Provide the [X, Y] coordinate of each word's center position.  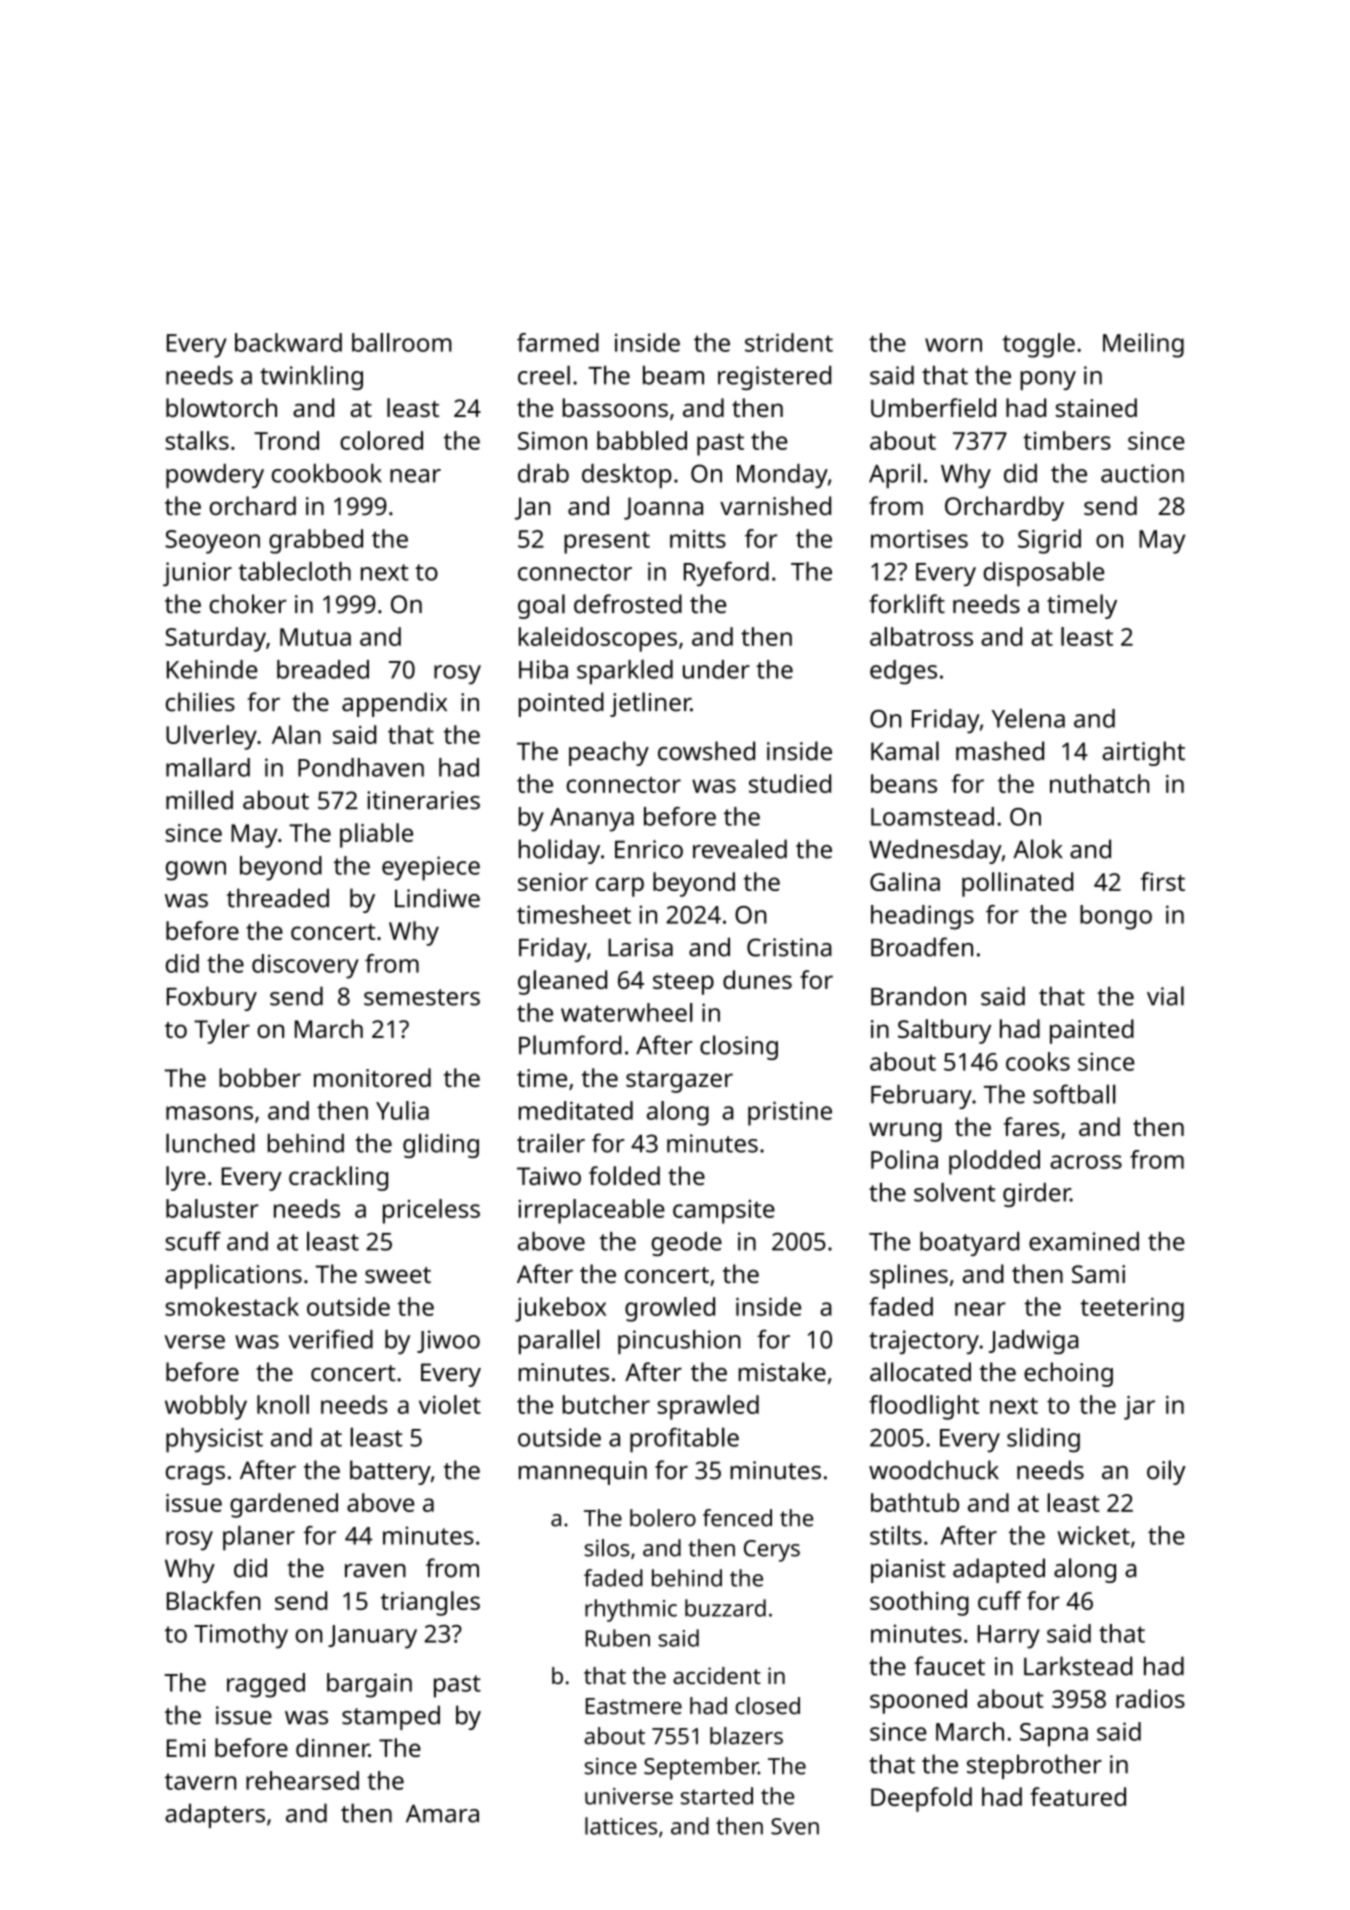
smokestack [232, 1306]
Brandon [918, 996]
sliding [1043, 1440]
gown [196, 871]
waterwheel [627, 1012]
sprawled [708, 1407]
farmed [558, 342]
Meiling [1143, 345]
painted [1092, 1031]
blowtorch [221, 407]
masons [209, 1113]
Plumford [570, 1045]
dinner [332, 1747]
